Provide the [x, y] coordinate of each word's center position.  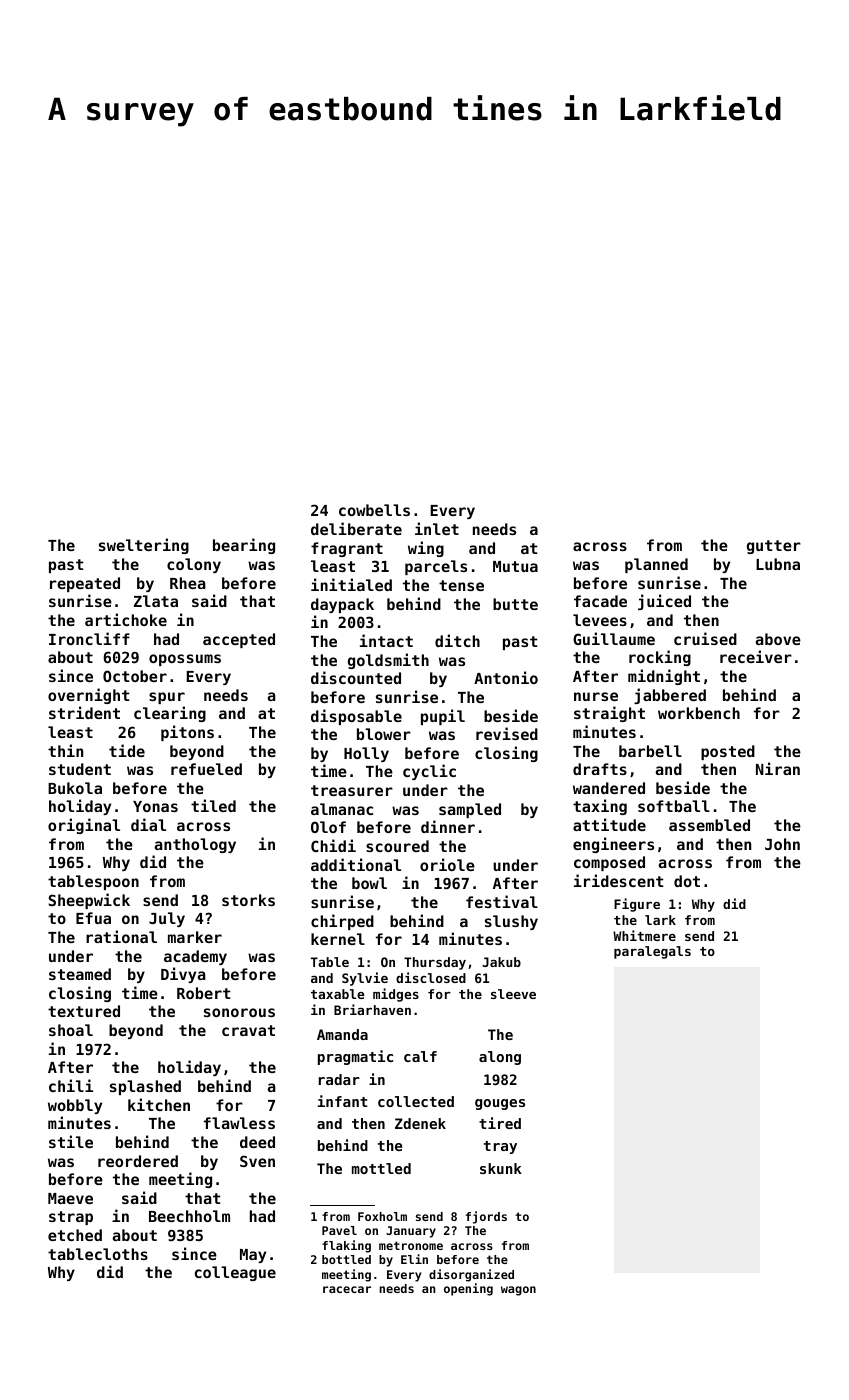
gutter [774, 547]
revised [507, 733]
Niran [778, 768]
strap [71, 1218]
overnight [89, 696]
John [782, 844]
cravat [248, 1030]
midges [396, 995]
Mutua [515, 566]
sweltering [144, 546]
